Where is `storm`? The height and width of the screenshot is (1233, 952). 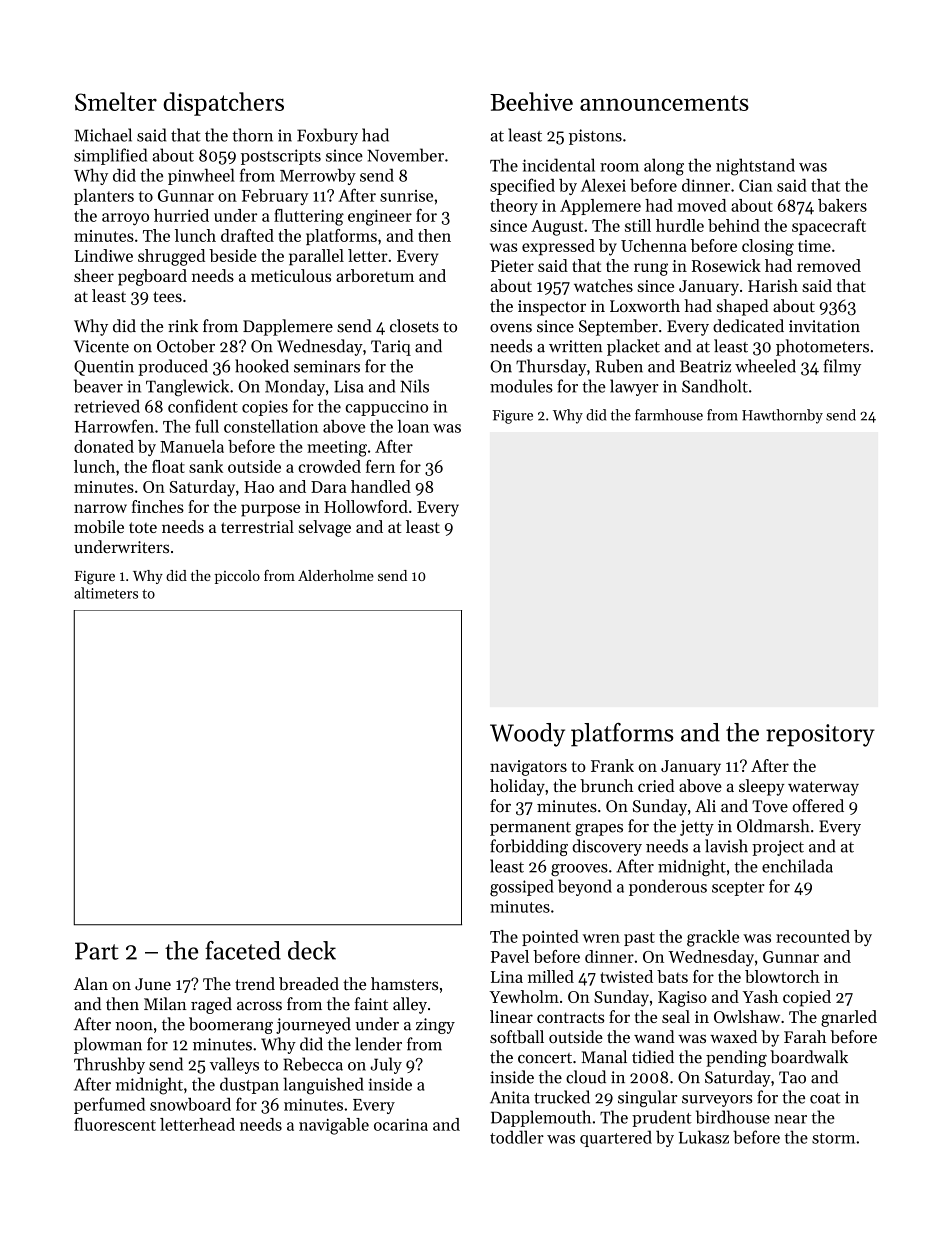
storm is located at coordinates (833, 1138).
